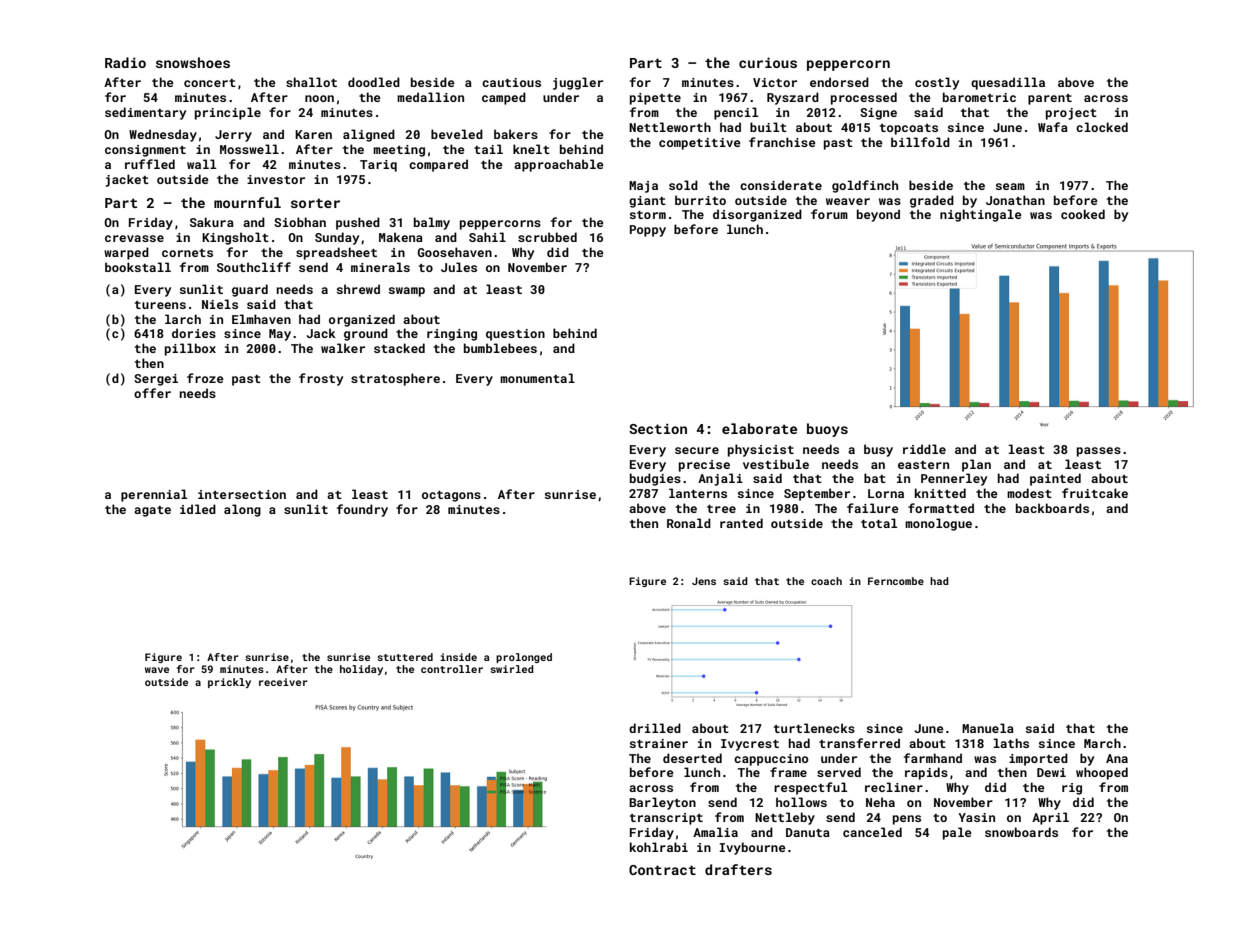  What do you see at coordinates (125, 62) in the page?
I see `Radio` at bounding box center [125, 62].
